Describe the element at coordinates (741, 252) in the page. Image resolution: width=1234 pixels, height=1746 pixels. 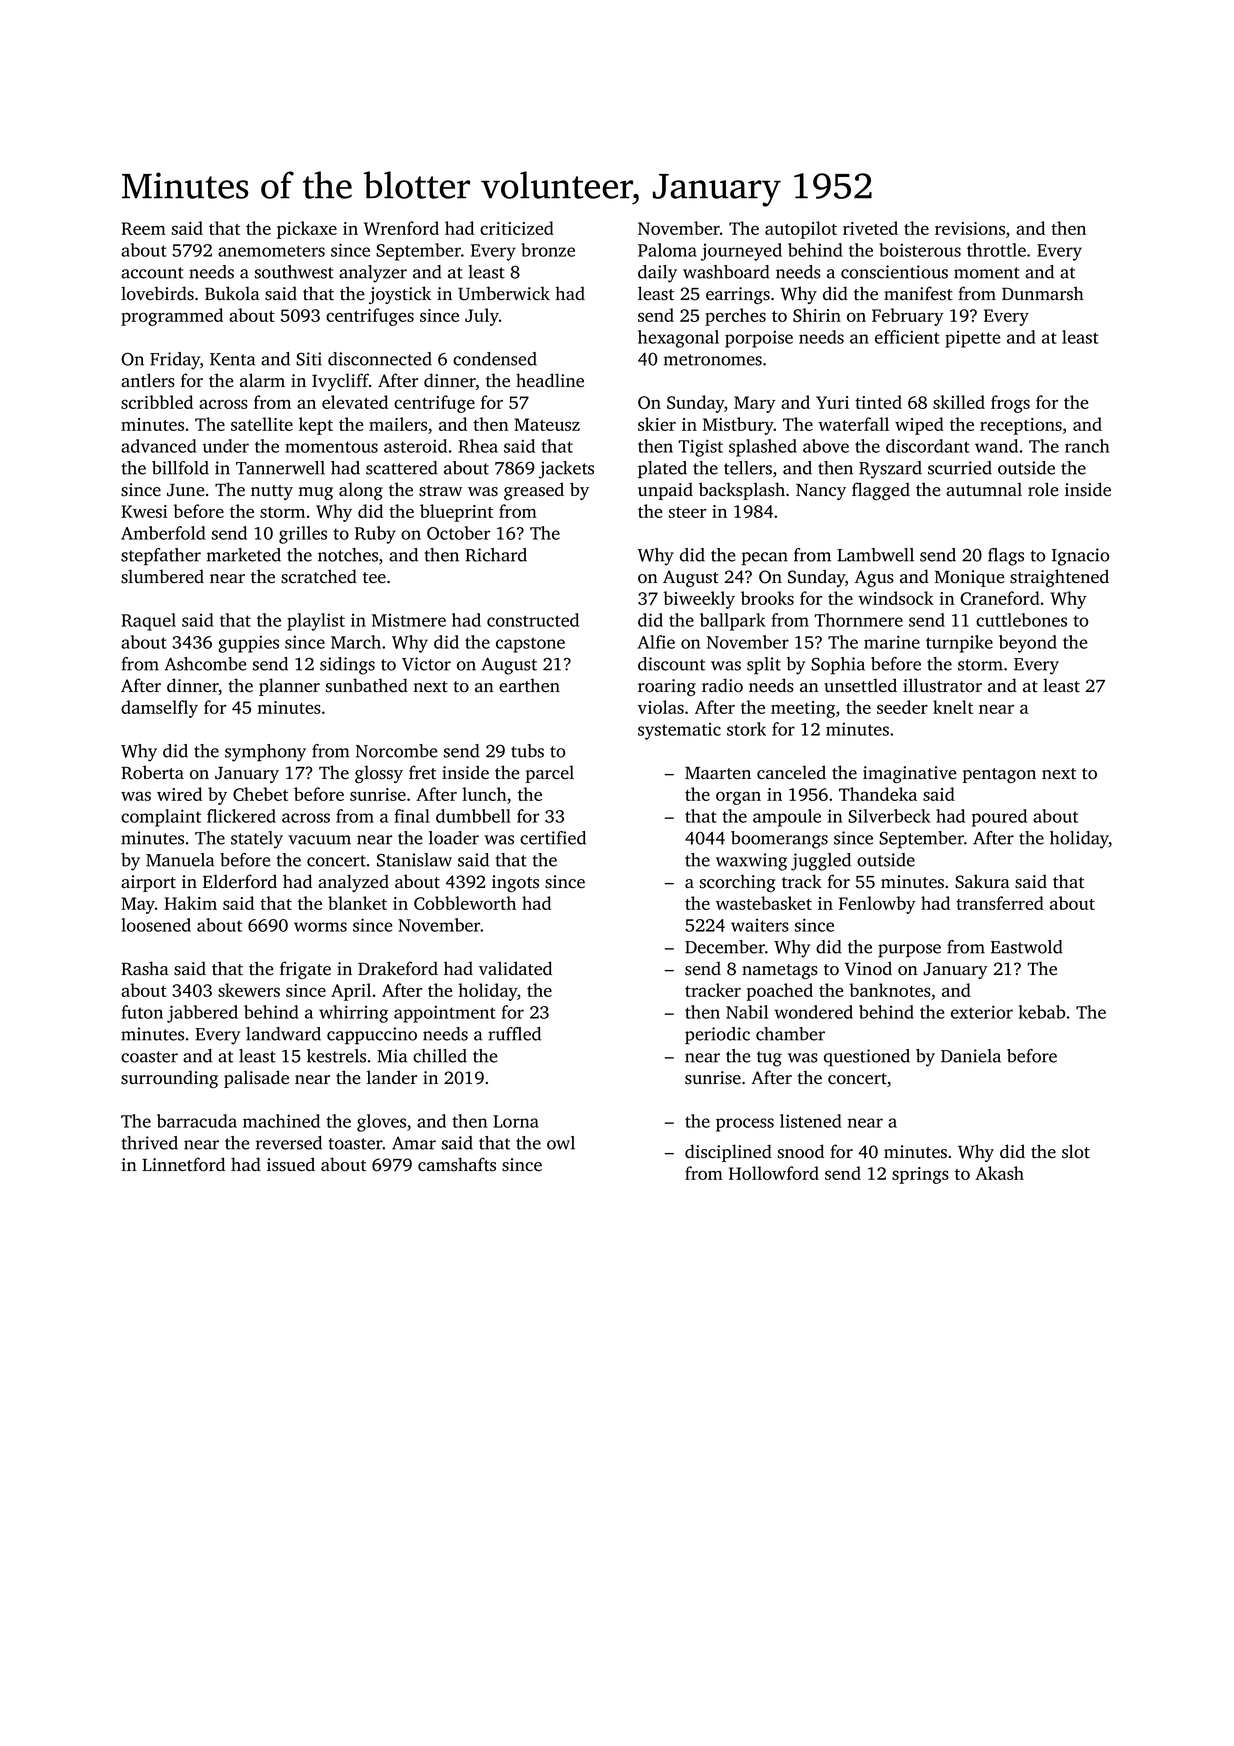
I see `journeyed` at that location.
